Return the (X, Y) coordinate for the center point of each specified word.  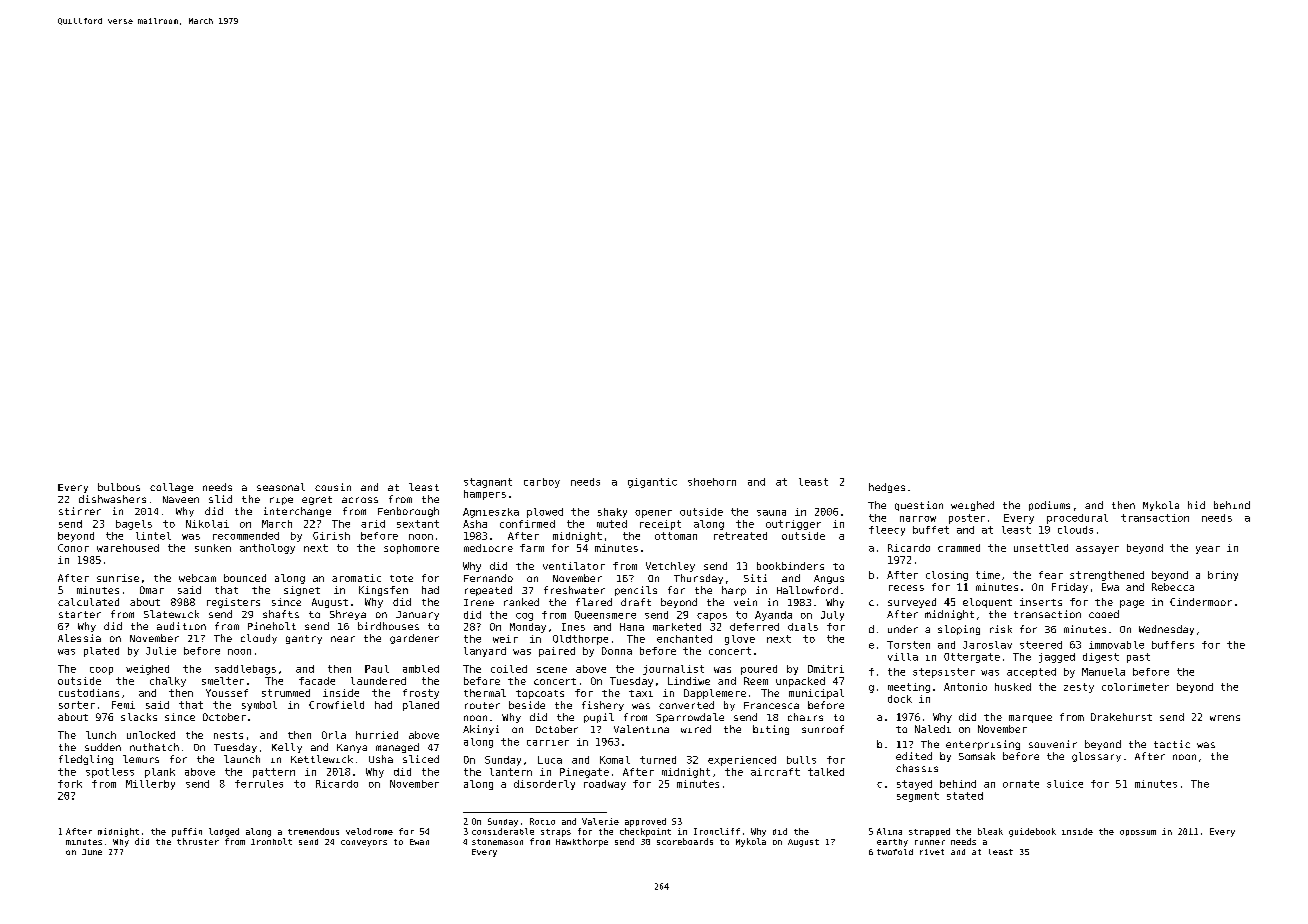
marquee (1030, 719)
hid (1196, 505)
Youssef (227, 693)
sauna (771, 513)
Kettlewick (322, 759)
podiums (1049, 506)
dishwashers (112, 499)
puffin (187, 832)
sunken (213, 548)
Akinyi (481, 730)
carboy (542, 483)
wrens (1225, 718)
